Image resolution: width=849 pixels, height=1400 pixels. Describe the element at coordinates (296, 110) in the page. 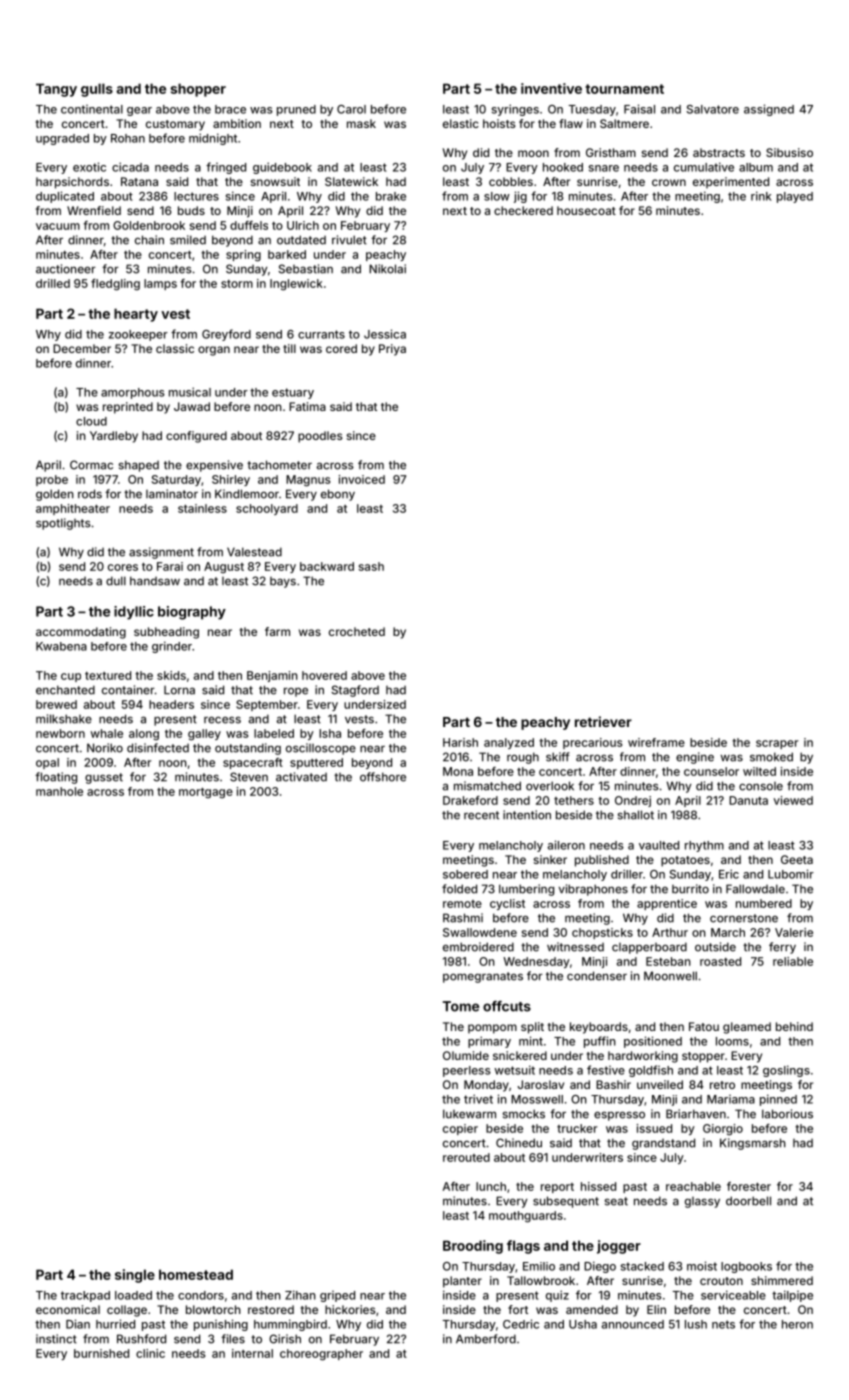

I see `pruned` at that location.
